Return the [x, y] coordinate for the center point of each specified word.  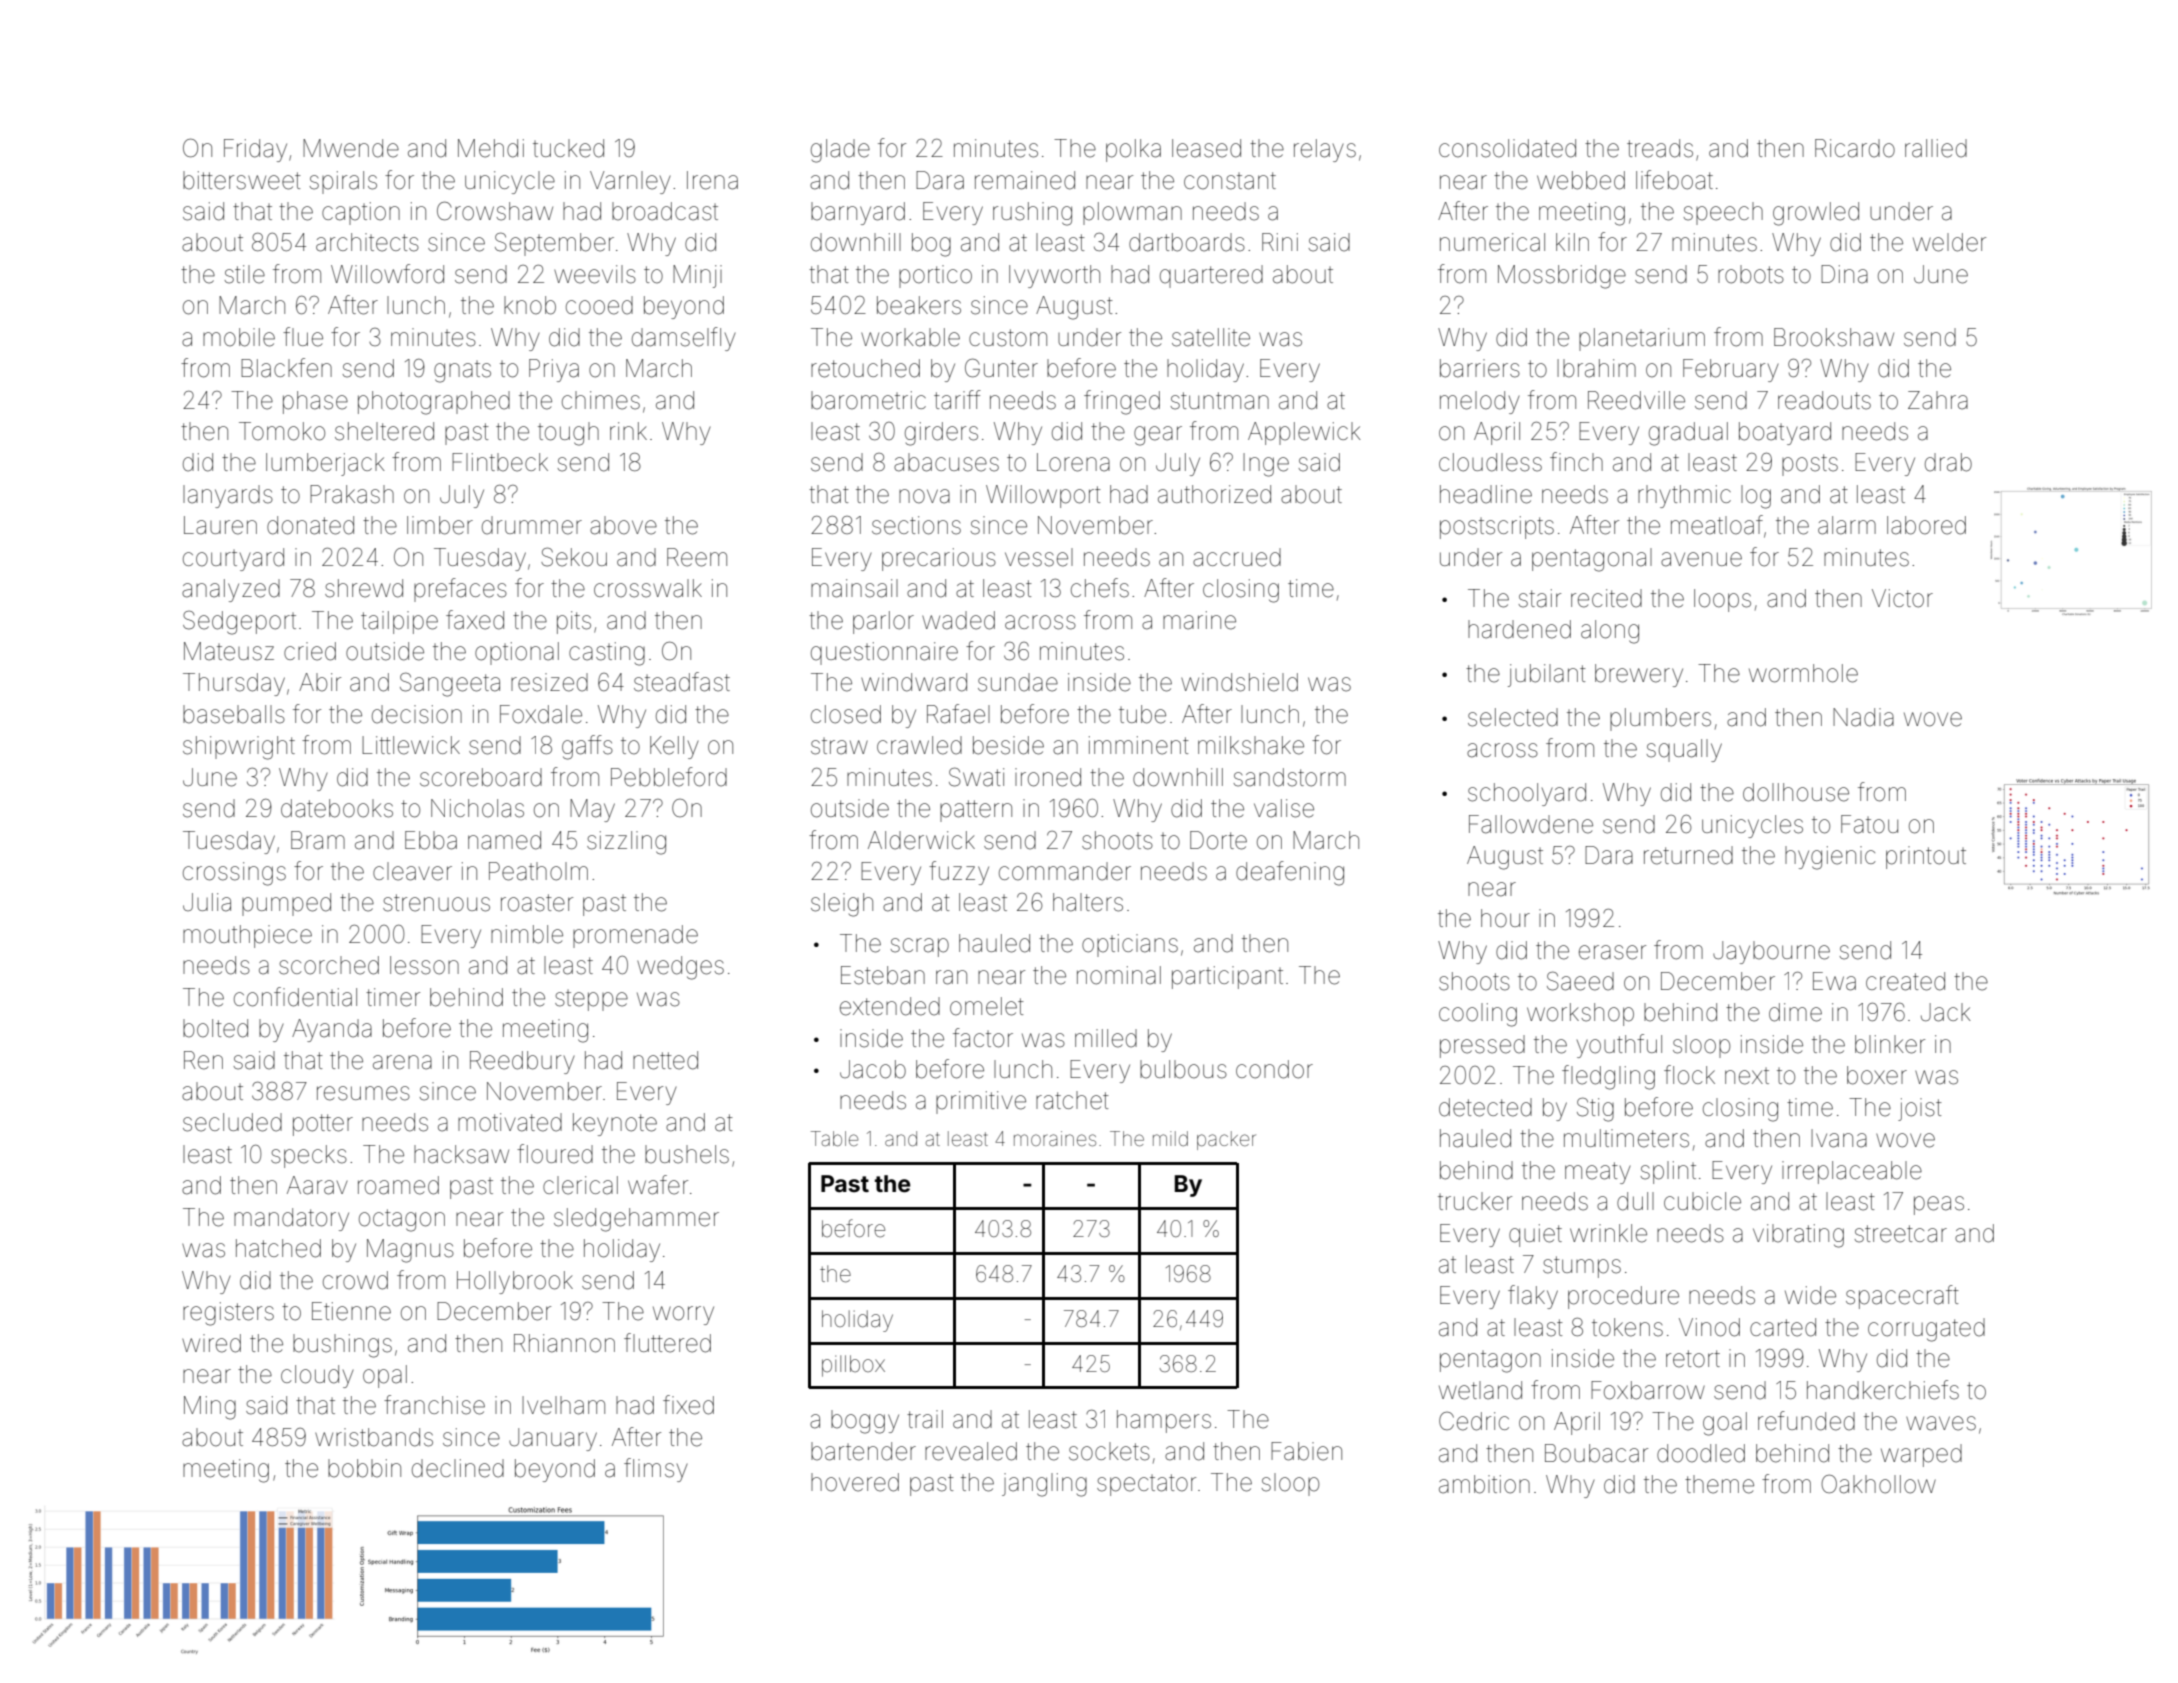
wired [211, 1343]
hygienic [1830, 858]
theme [1719, 1484]
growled [1816, 214]
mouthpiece [247, 936]
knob [530, 305]
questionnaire [884, 653]
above [623, 525]
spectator [1146, 1485]
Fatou [1869, 824]
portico [935, 276]
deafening [1290, 873]
